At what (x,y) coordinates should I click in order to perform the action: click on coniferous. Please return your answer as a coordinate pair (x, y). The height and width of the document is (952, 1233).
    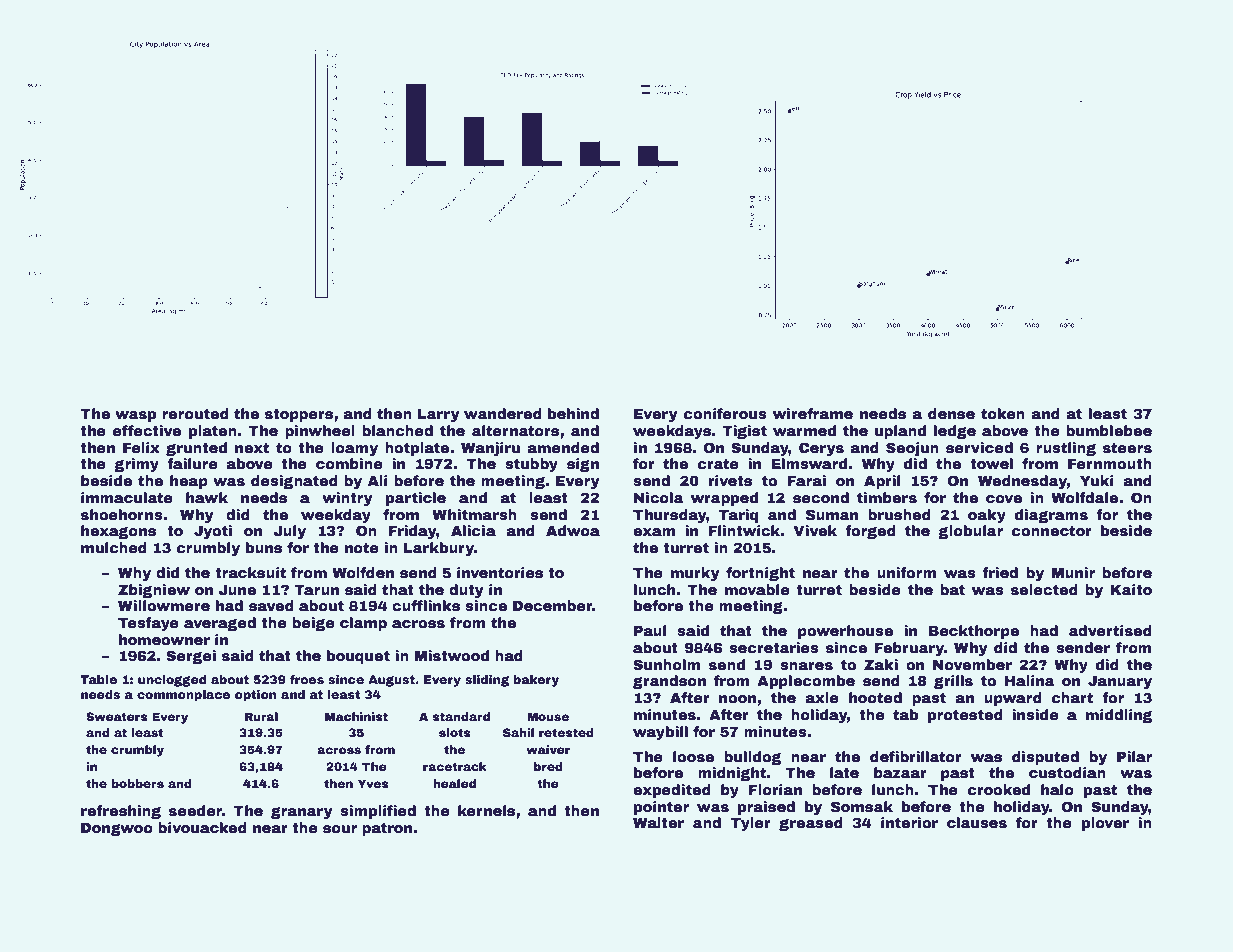
    Looking at the image, I should click on (725, 413).
